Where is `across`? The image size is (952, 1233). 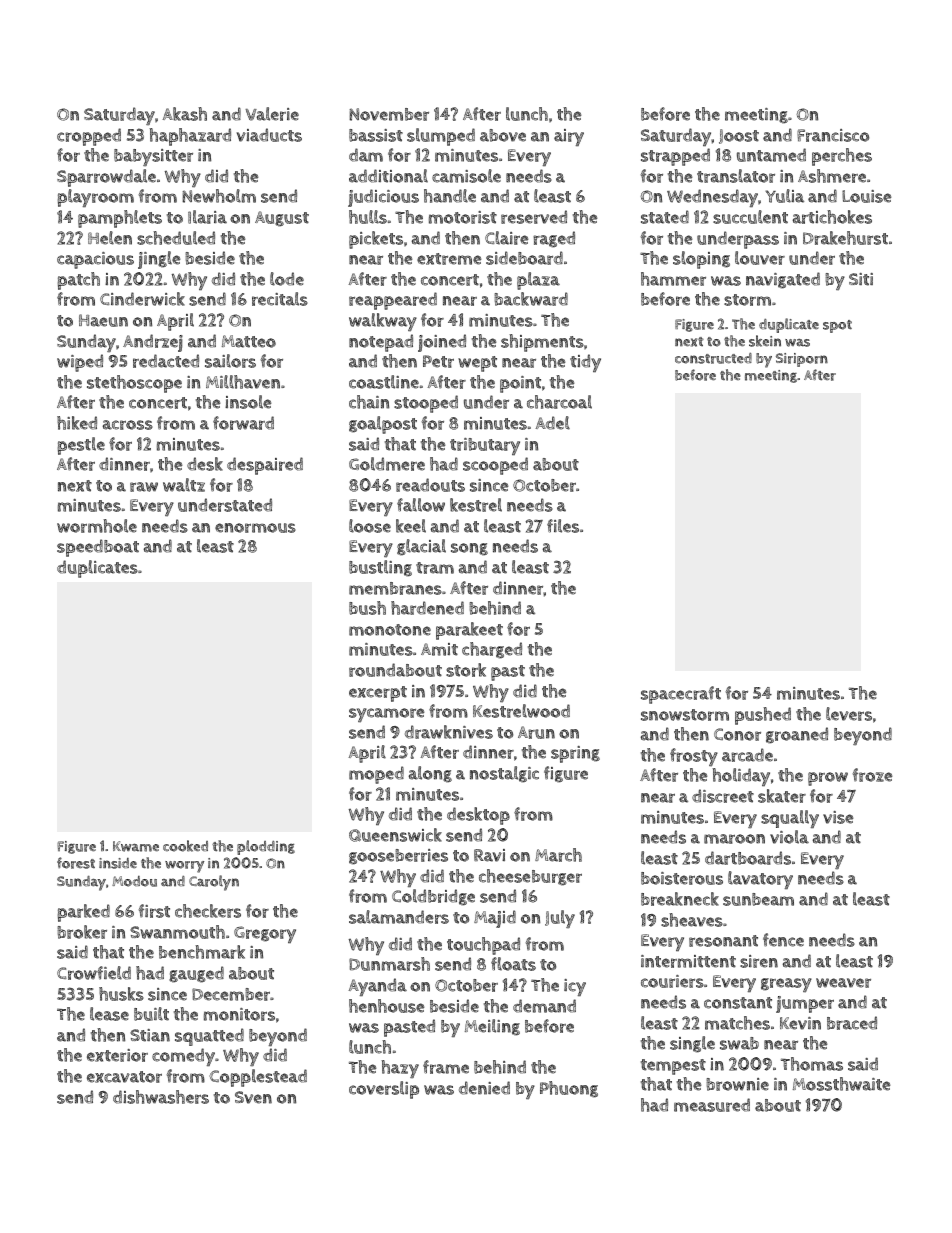 across is located at coordinates (128, 425).
